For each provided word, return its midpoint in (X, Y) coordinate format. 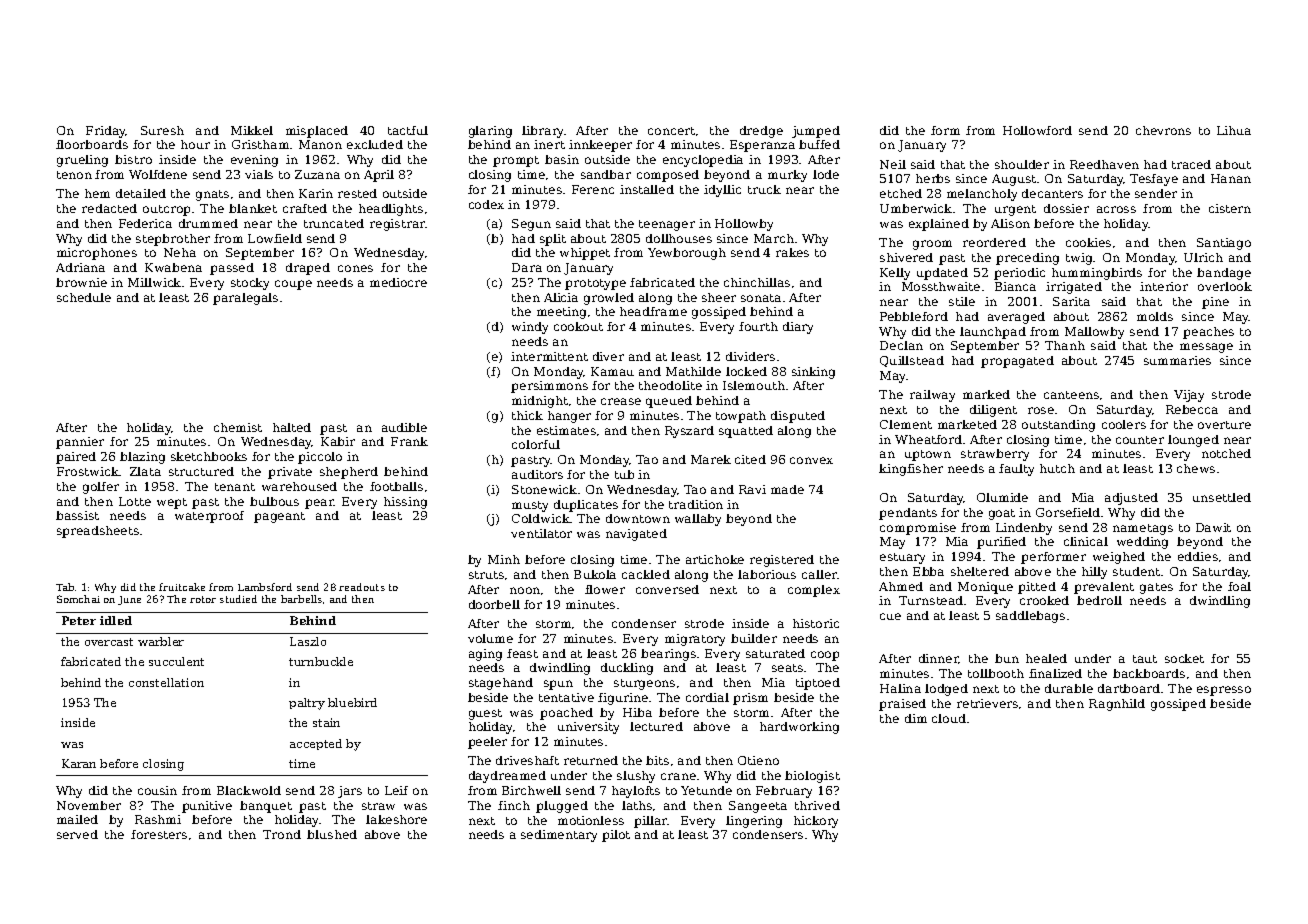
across (1116, 209)
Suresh (162, 130)
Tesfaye (1154, 180)
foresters (159, 834)
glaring (490, 132)
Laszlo (308, 641)
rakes (792, 252)
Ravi (752, 489)
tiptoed (818, 684)
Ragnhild (1117, 705)
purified (1001, 543)
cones (355, 268)
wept (172, 503)
